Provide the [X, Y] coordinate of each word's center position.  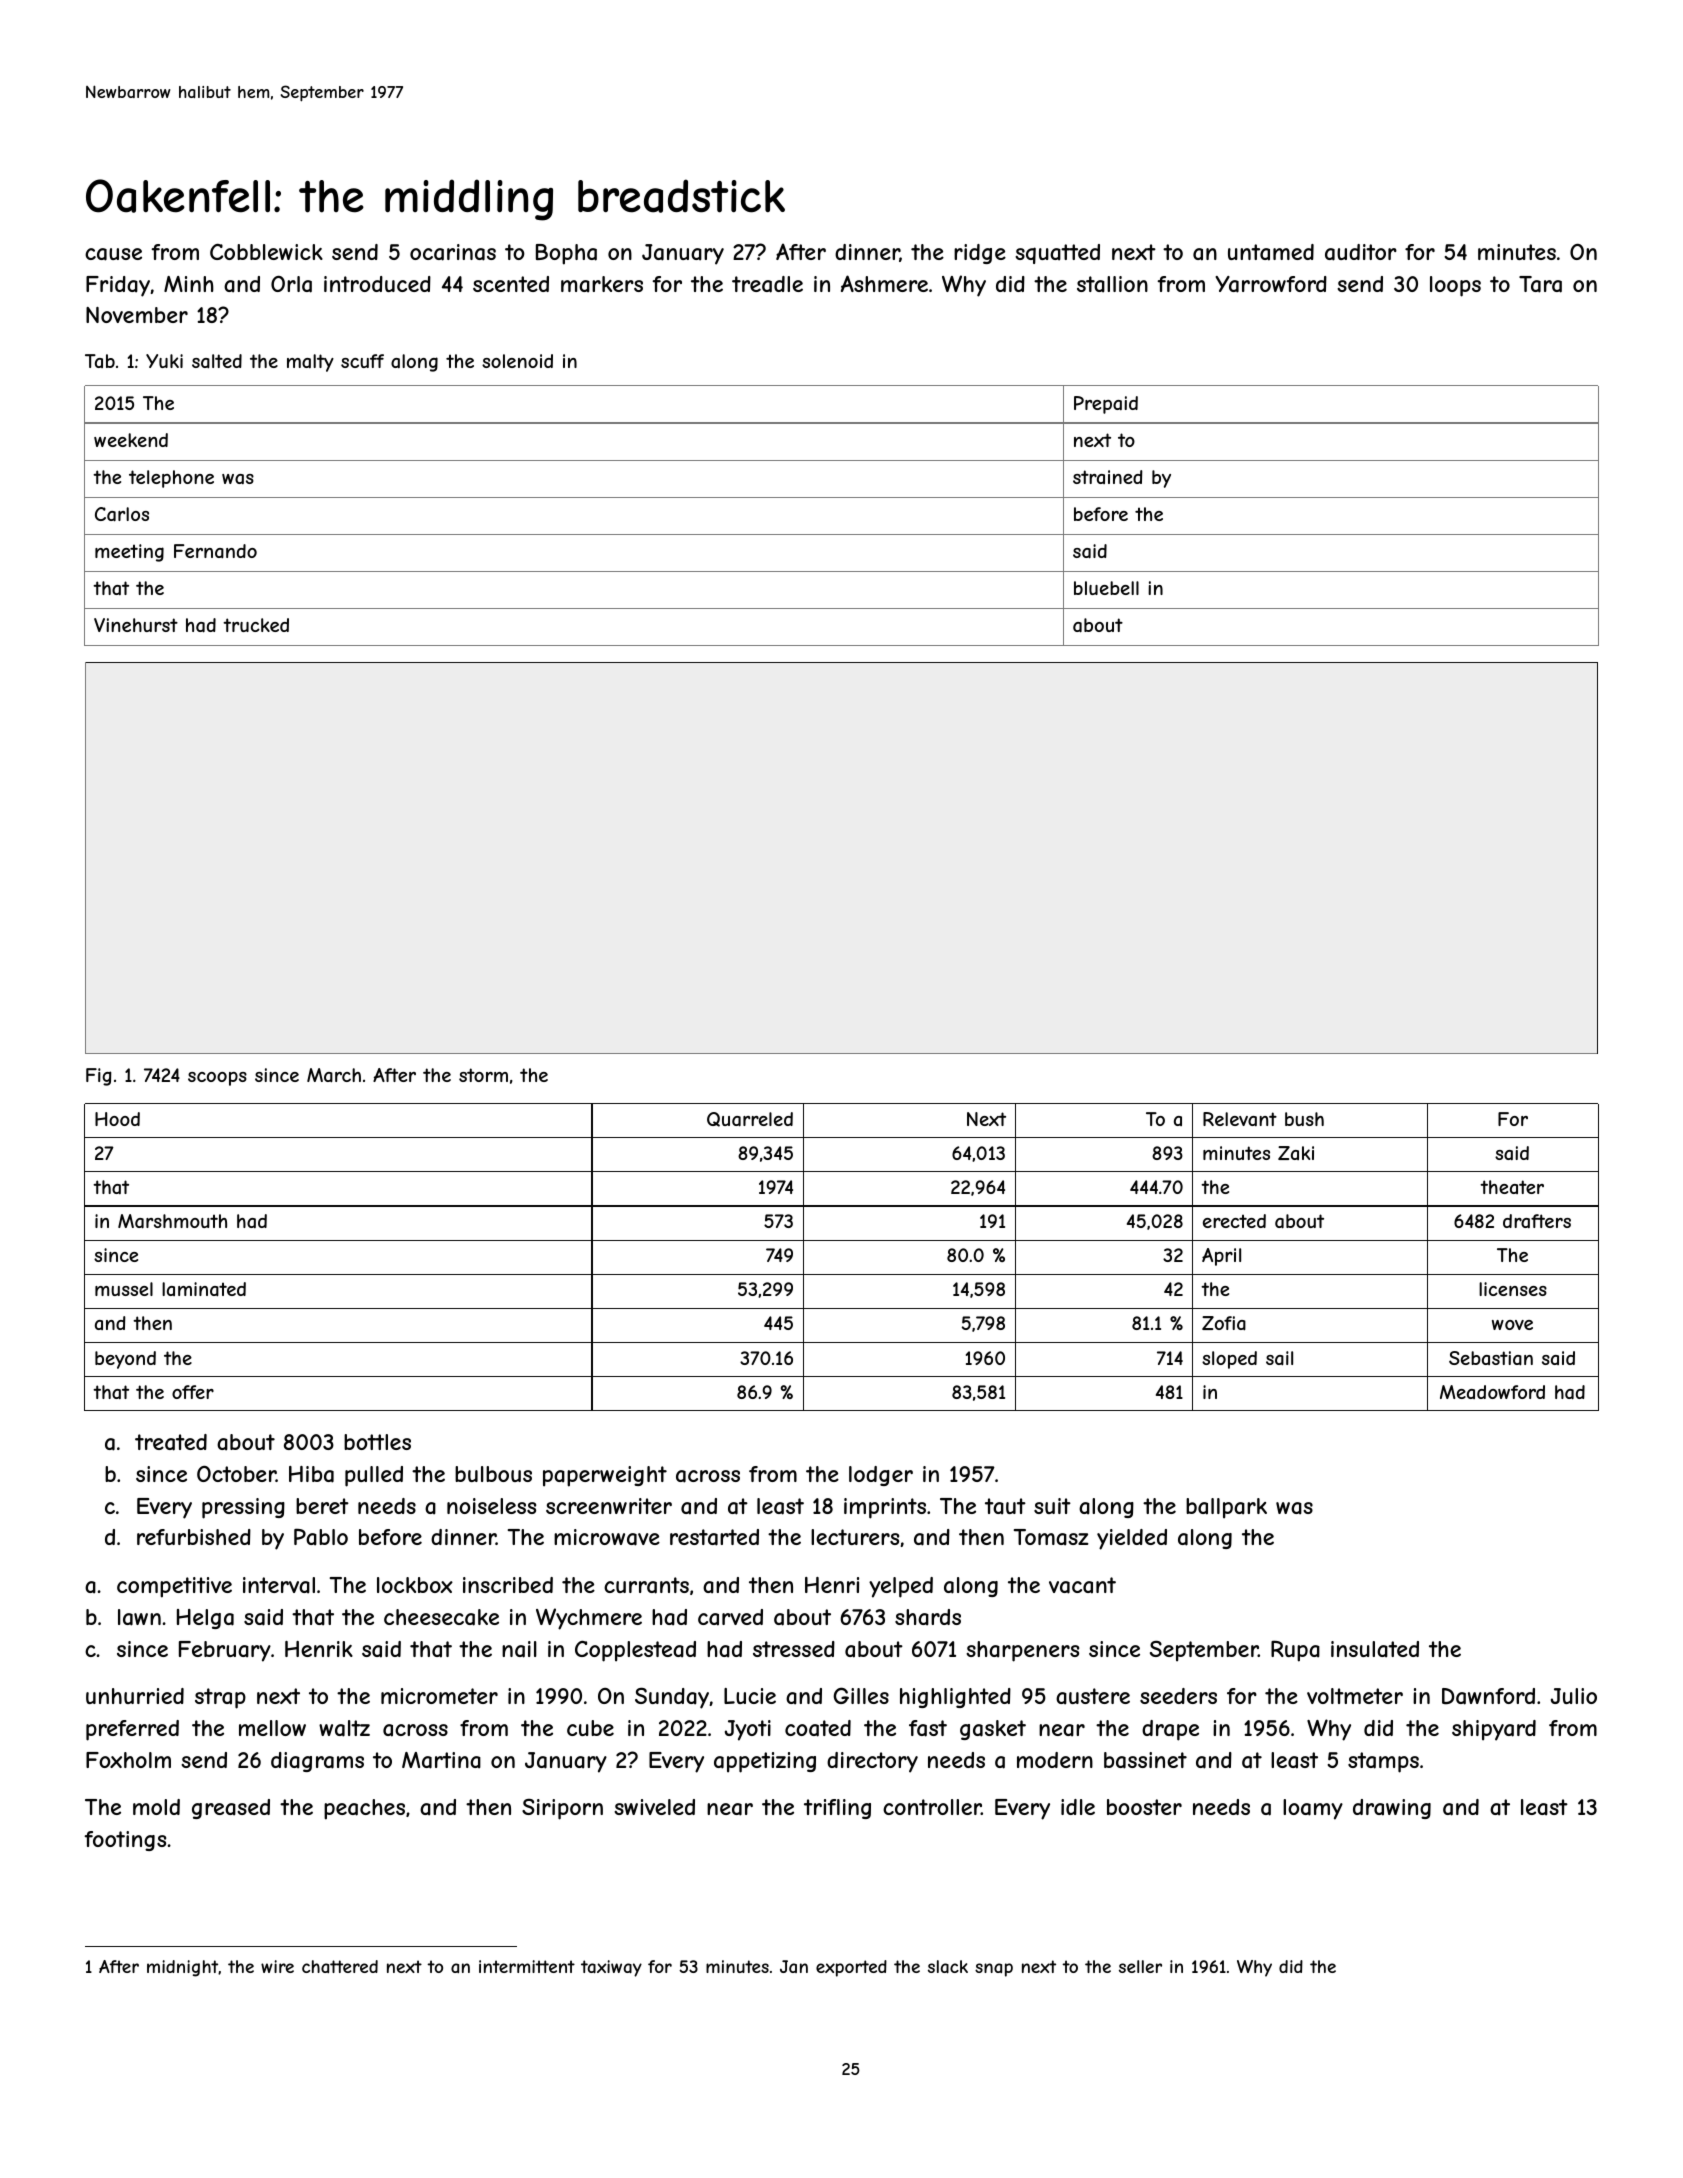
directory [872, 1762]
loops [1455, 286]
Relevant [1240, 1119]
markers [602, 284]
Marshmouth [172, 1221]
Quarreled [750, 1119]
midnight [182, 1968]
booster [1144, 1807]
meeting [129, 553]
